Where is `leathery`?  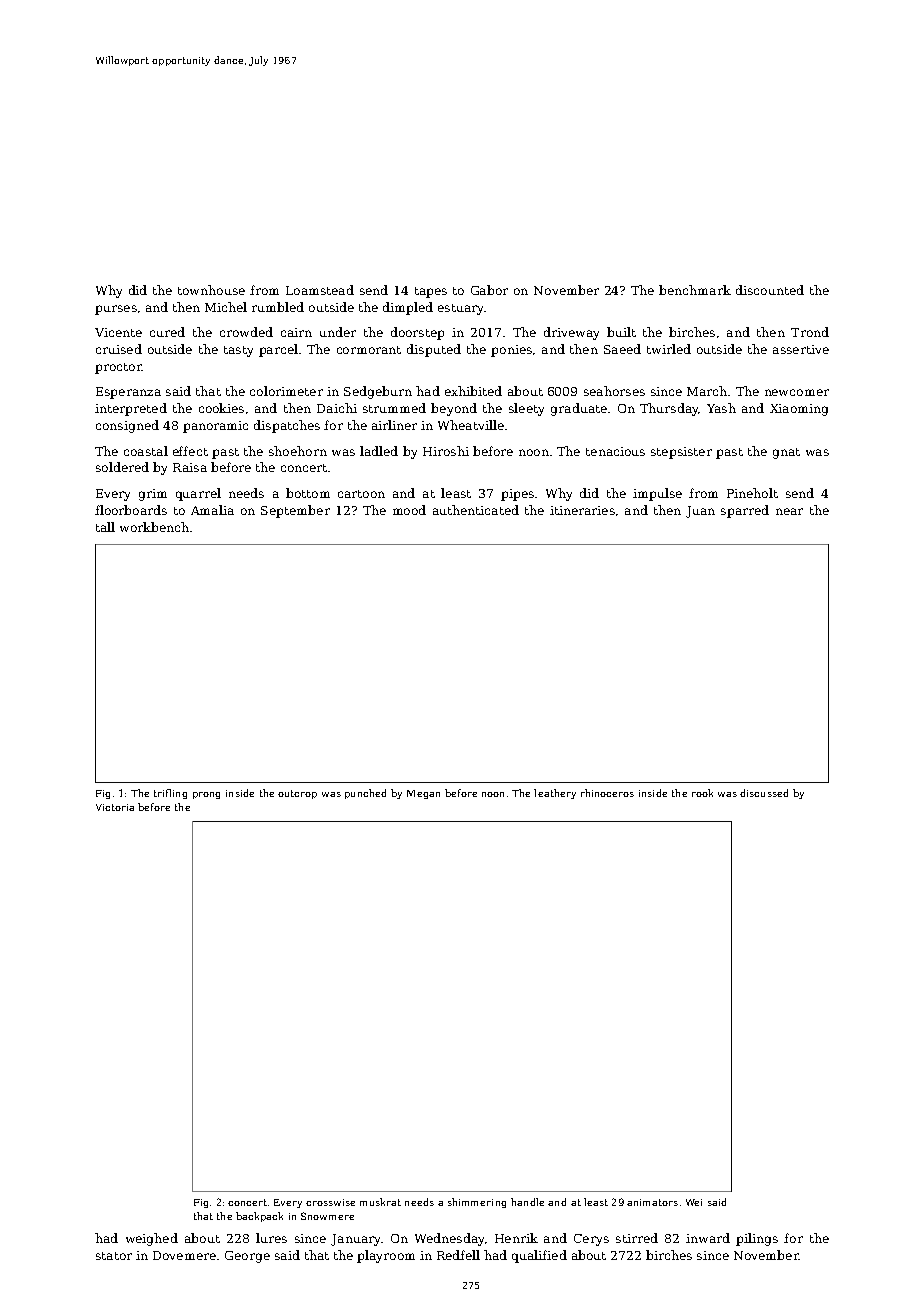 leathery is located at coordinates (555, 794).
